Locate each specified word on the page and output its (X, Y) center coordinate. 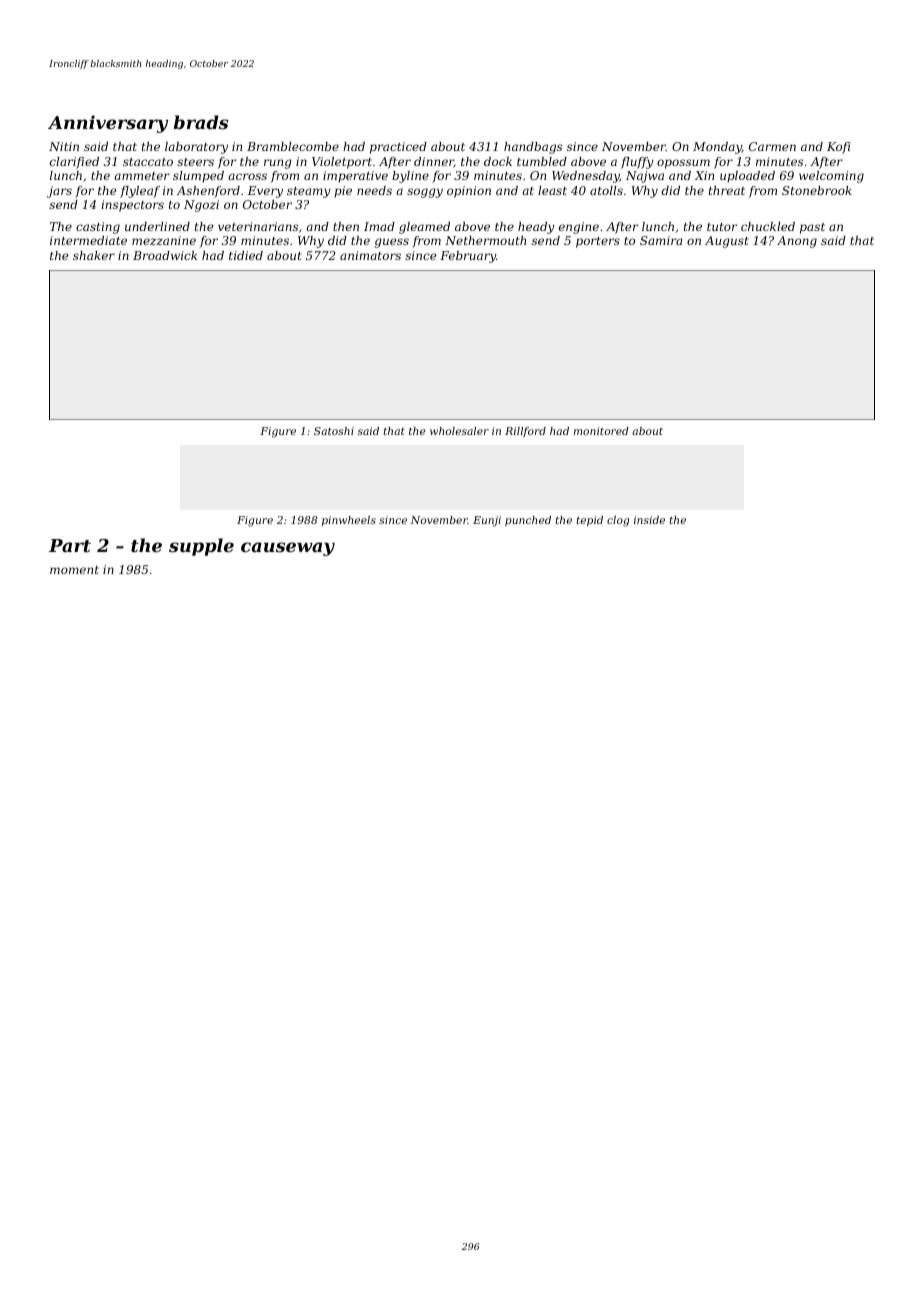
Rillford (525, 432)
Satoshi (334, 431)
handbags (533, 148)
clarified (74, 163)
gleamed (424, 228)
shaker (94, 255)
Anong (797, 242)
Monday (717, 148)
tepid (590, 521)
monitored (601, 431)
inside (649, 520)
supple (201, 547)
